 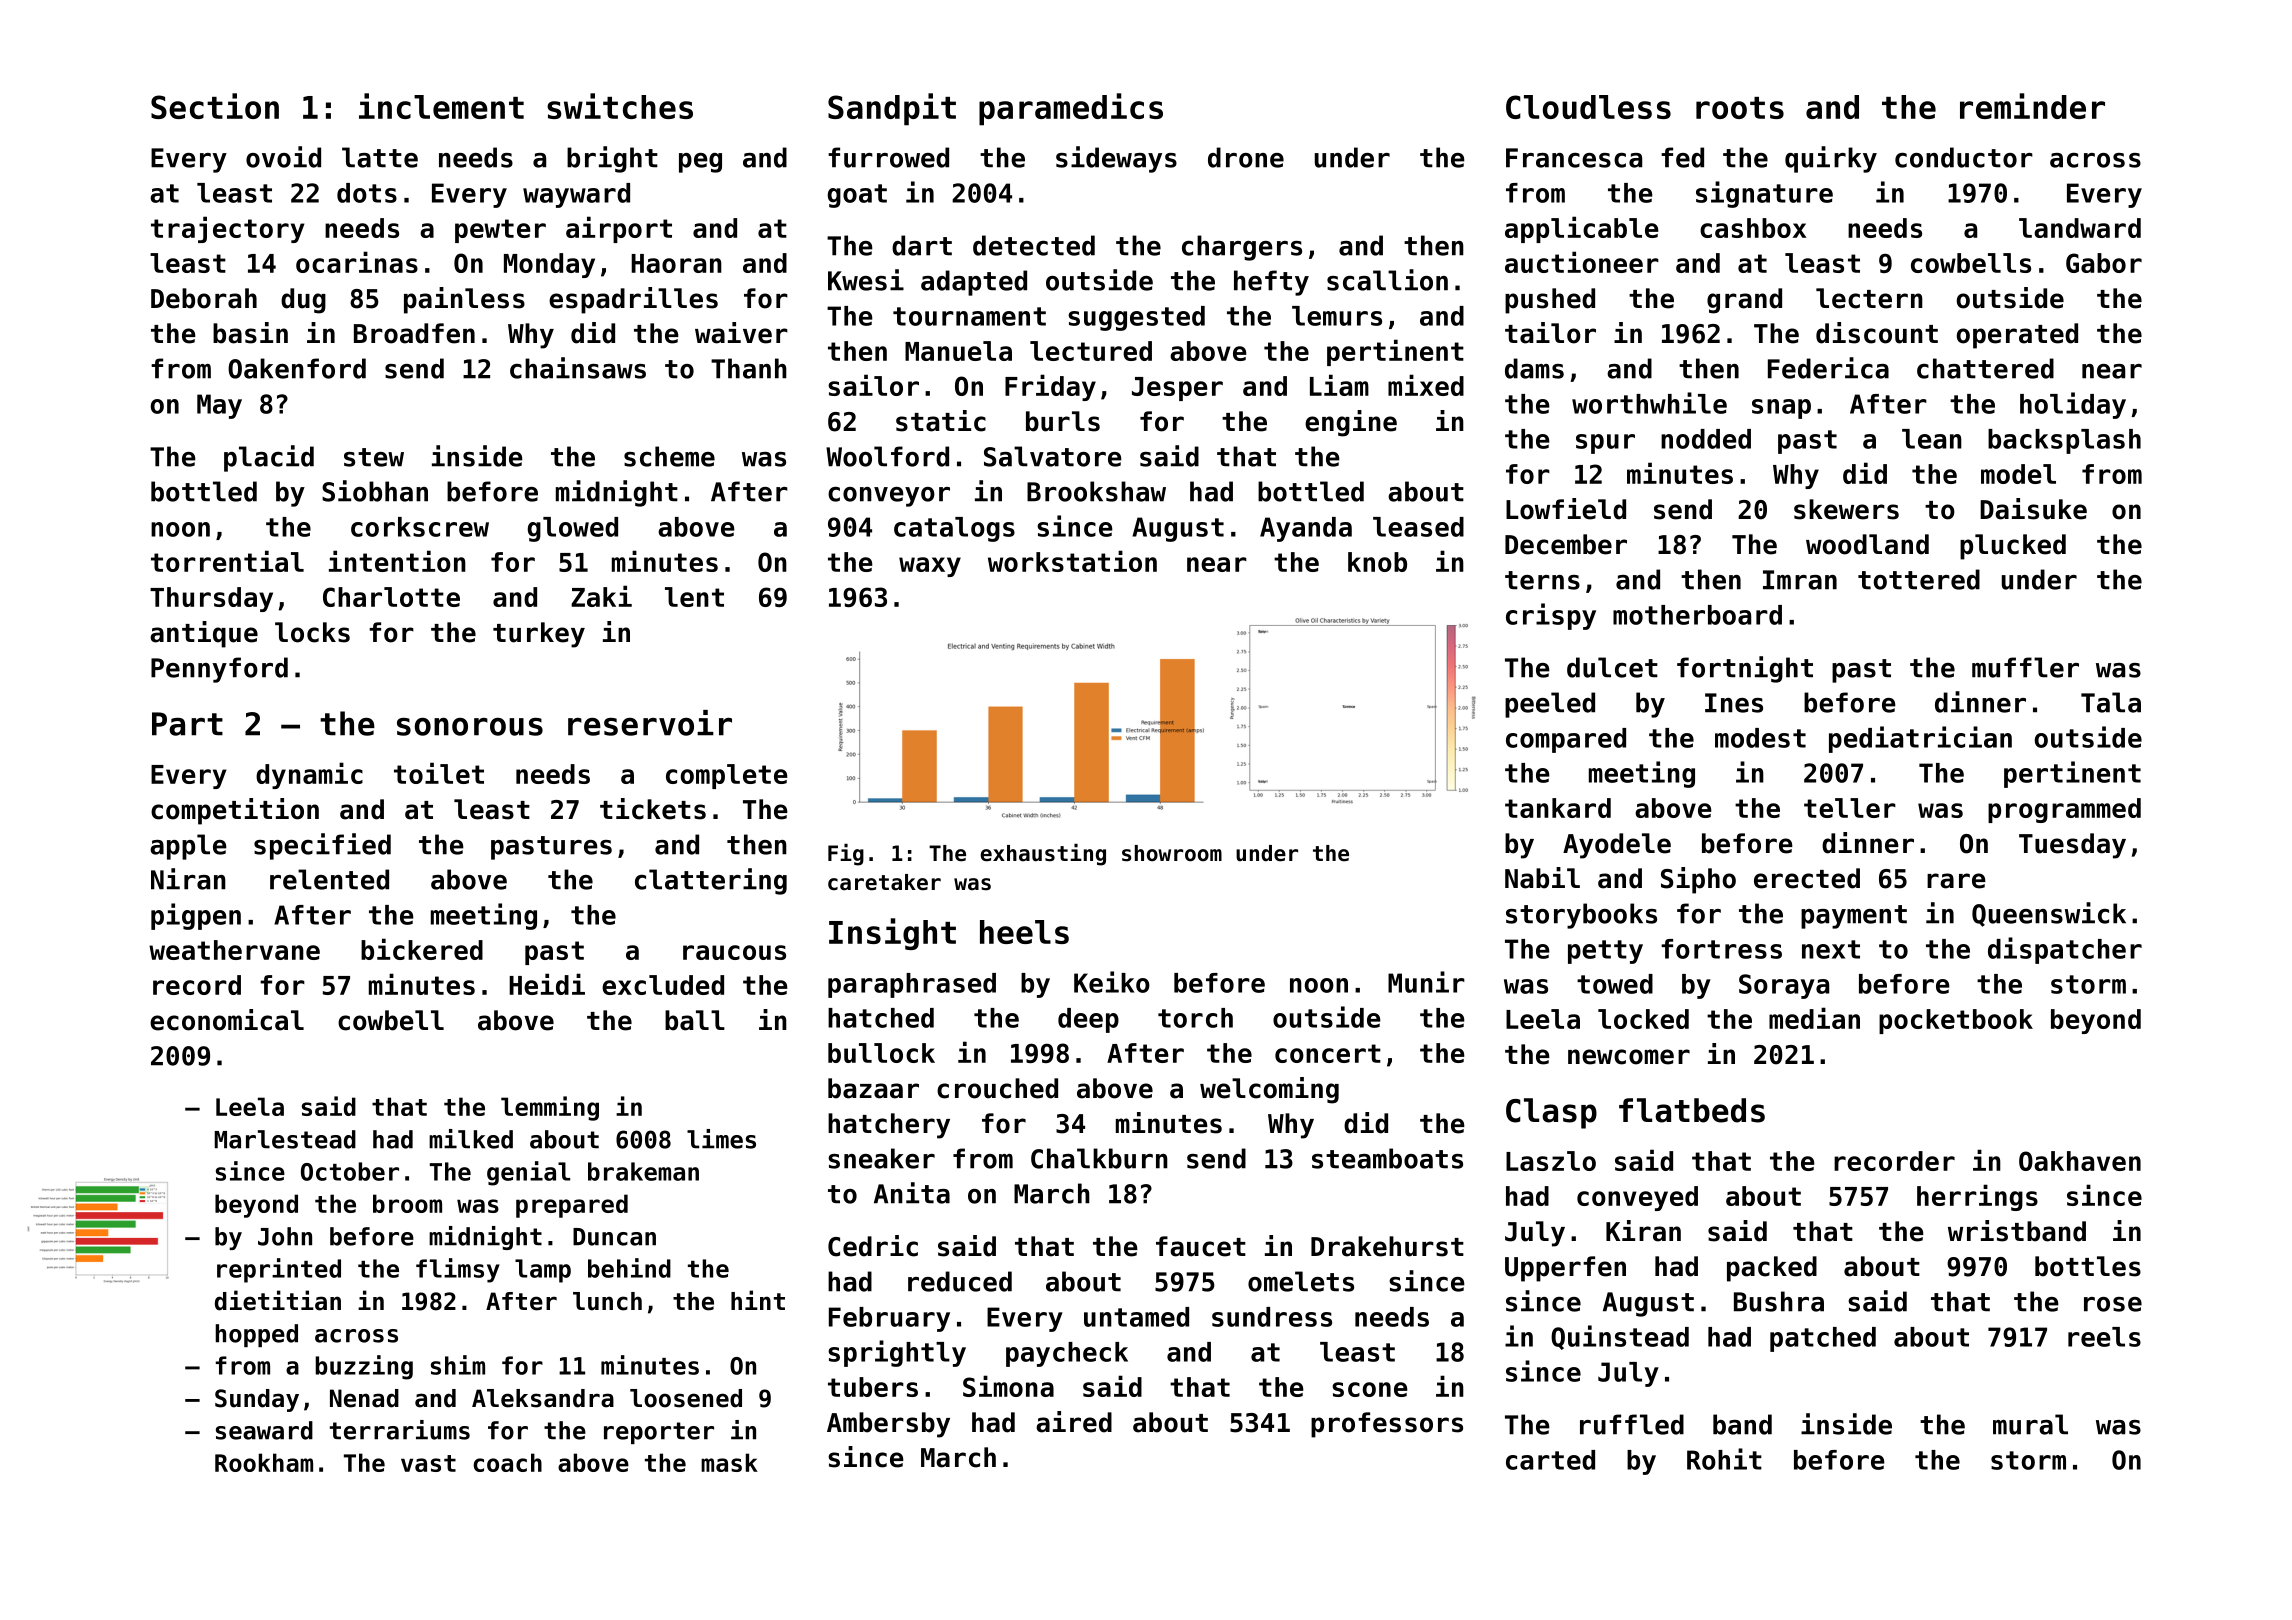 I want to click on mural, so click(x=2030, y=1424).
